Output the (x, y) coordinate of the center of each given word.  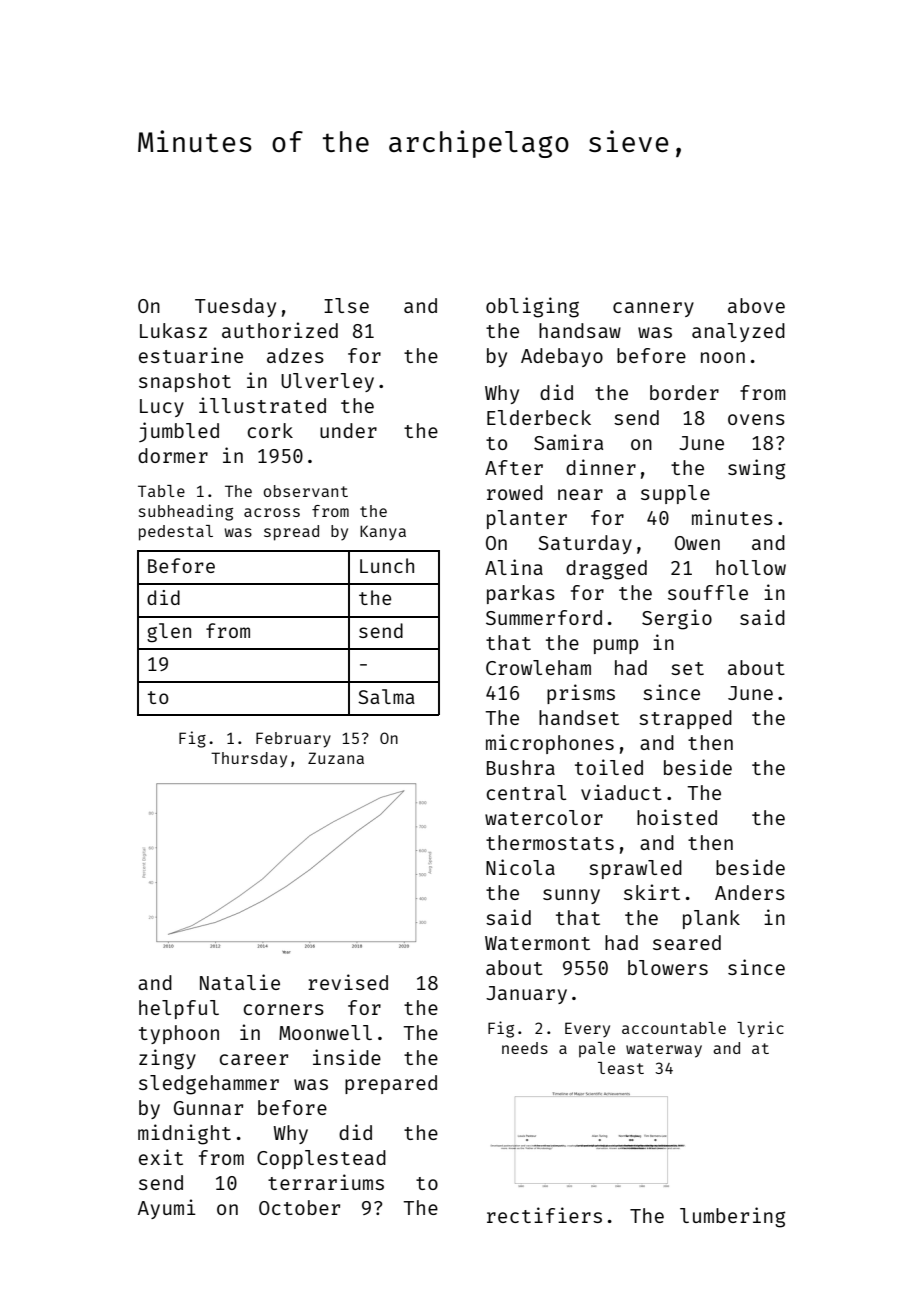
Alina (514, 567)
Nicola (520, 867)
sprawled (635, 869)
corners (283, 1009)
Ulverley (327, 382)
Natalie (240, 982)
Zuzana (336, 758)
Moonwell (325, 1032)
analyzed (738, 332)
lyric (760, 1029)
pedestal (176, 533)
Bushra (521, 767)
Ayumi (167, 1209)
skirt (652, 892)
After (514, 467)
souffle (708, 592)
